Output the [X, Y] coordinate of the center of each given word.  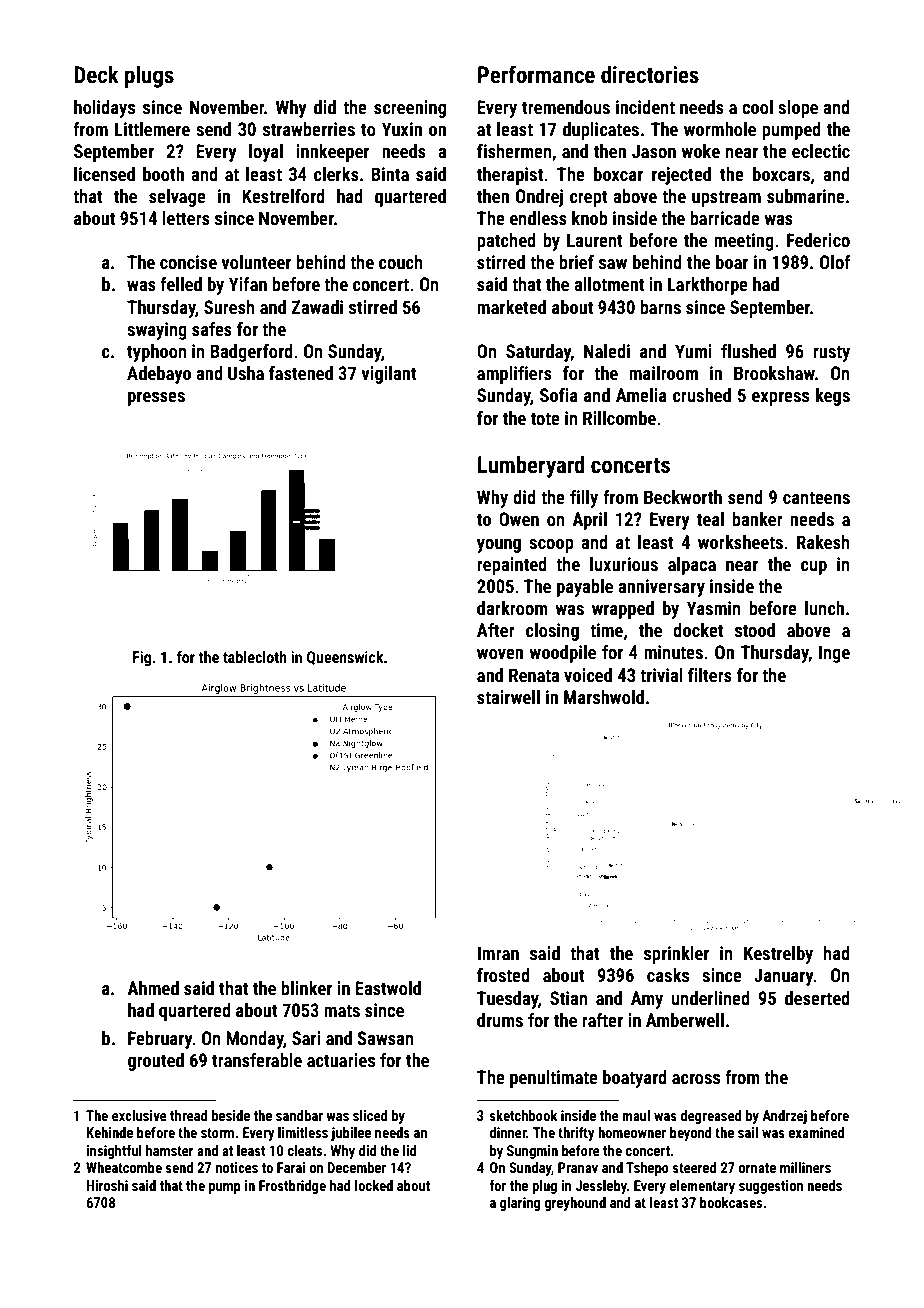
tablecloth [255, 657]
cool [757, 107]
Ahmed [153, 988]
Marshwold [604, 697]
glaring [520, 1204]
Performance [536, 74]
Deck [96, 75]
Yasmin [714, 608]
